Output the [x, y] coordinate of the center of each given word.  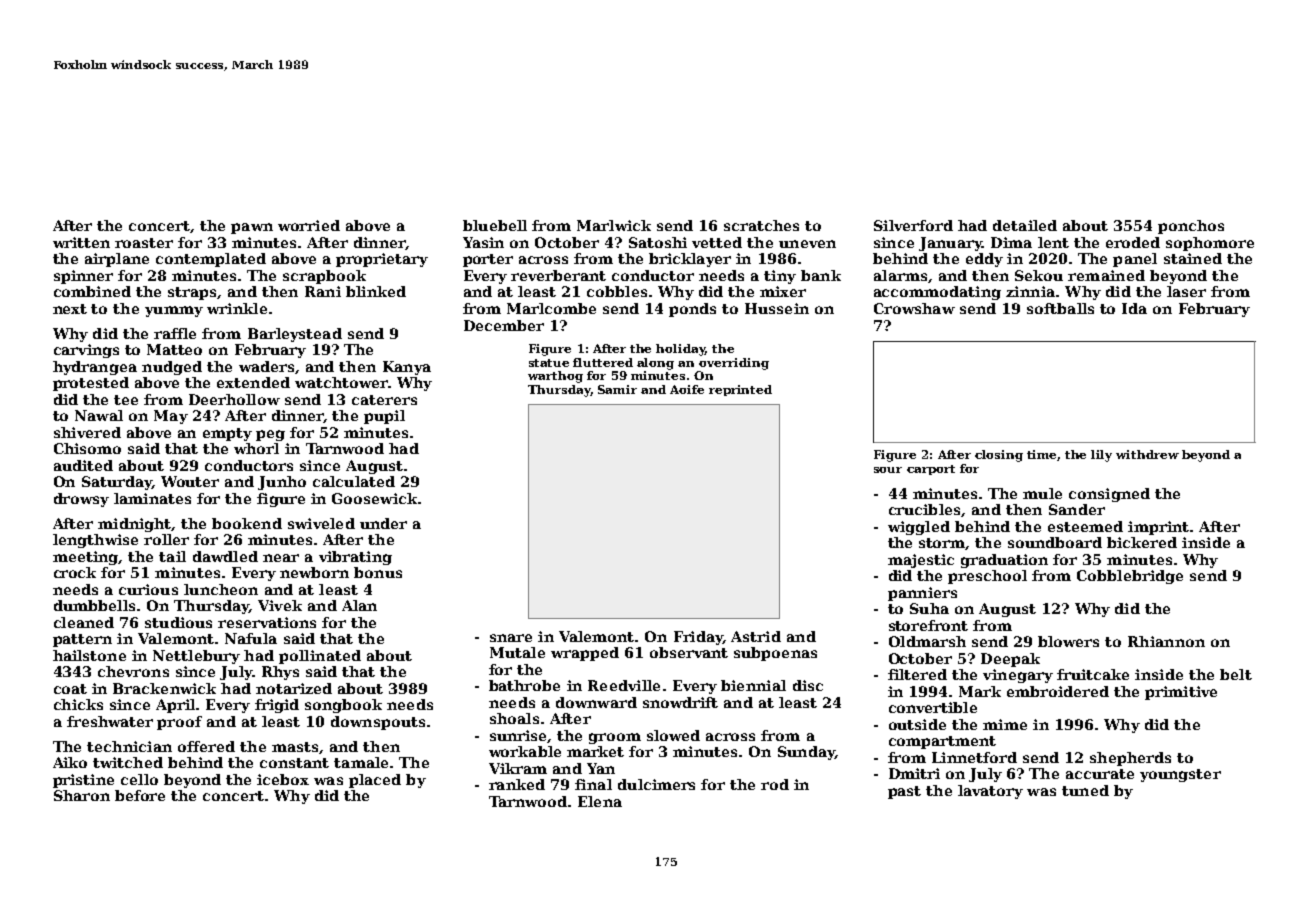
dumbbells [94, 605]
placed [375, 781]
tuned [1085, 790]
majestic [921, 561]
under [383, 523]
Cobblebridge [1130, 577]
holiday [680, 350]
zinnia [1030, 291]
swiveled [321, 523]
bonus [378, 572]
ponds [692, 310]
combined [92, 291]
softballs [1060, 308]
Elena [600, 801]
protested [91, 384]
